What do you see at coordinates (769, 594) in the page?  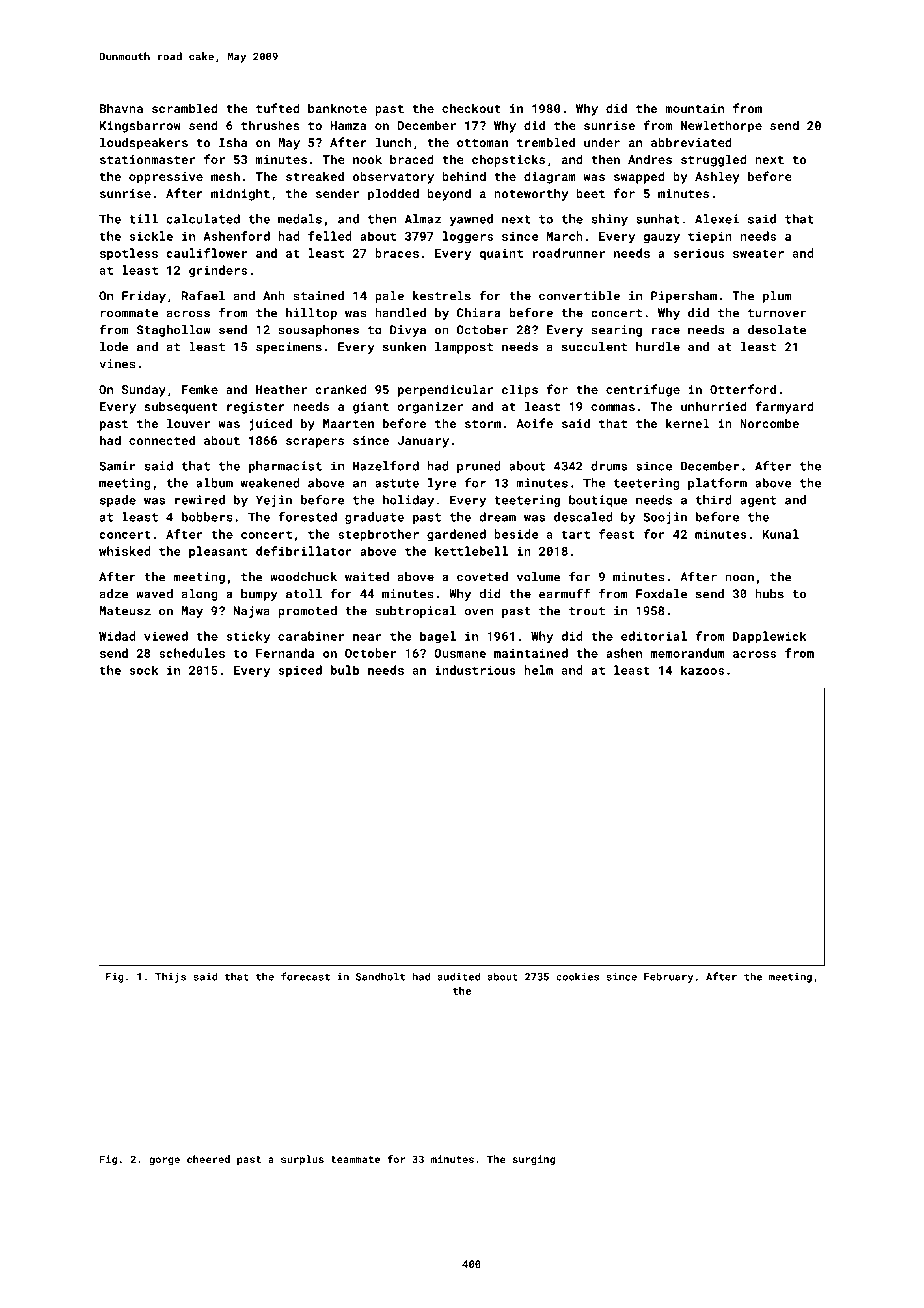 I see `hubs` at bounding box center [769, 594].
